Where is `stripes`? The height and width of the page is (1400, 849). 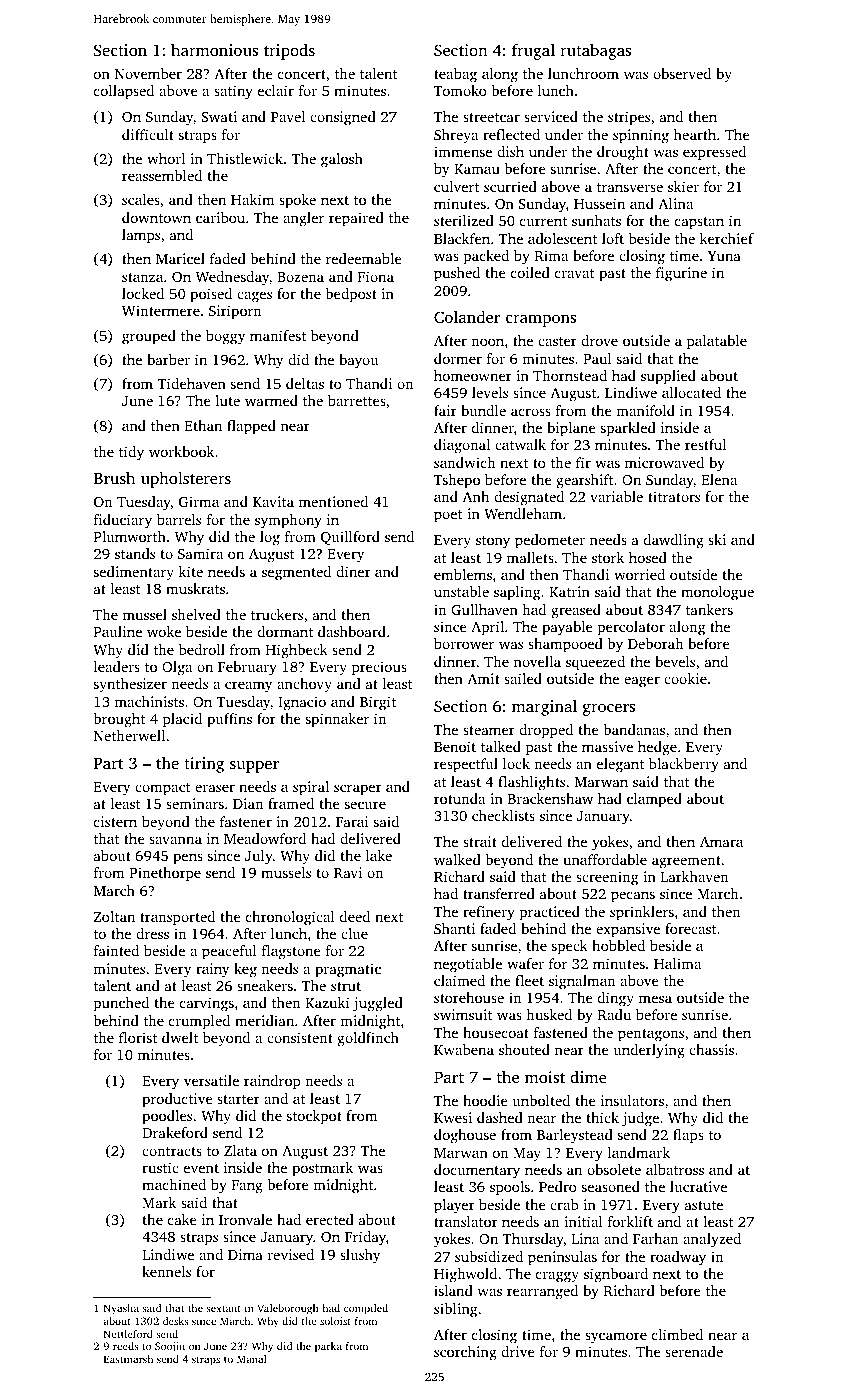
stripes is located at coordinates (629, 118).
